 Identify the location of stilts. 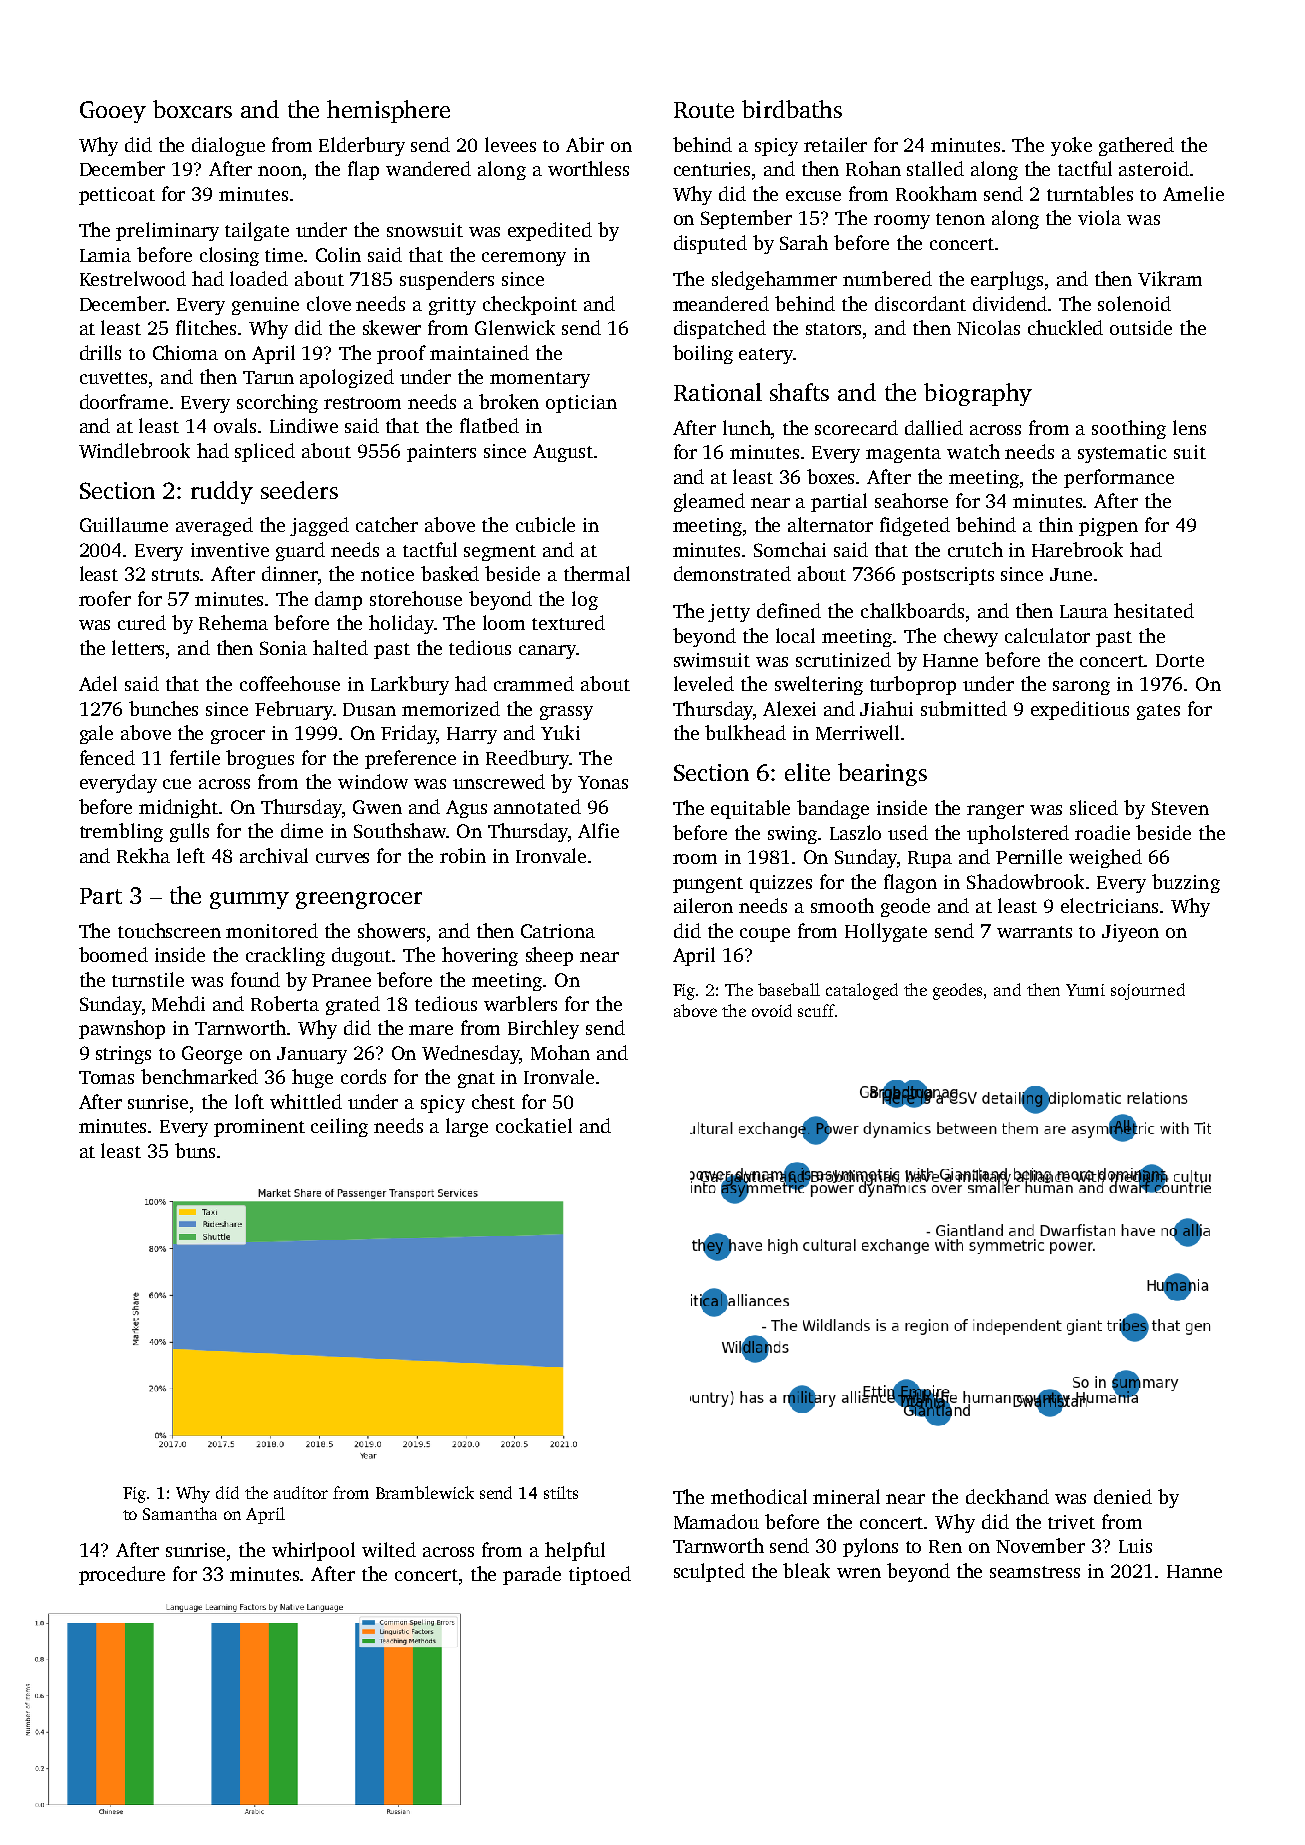
(561, 1492).
